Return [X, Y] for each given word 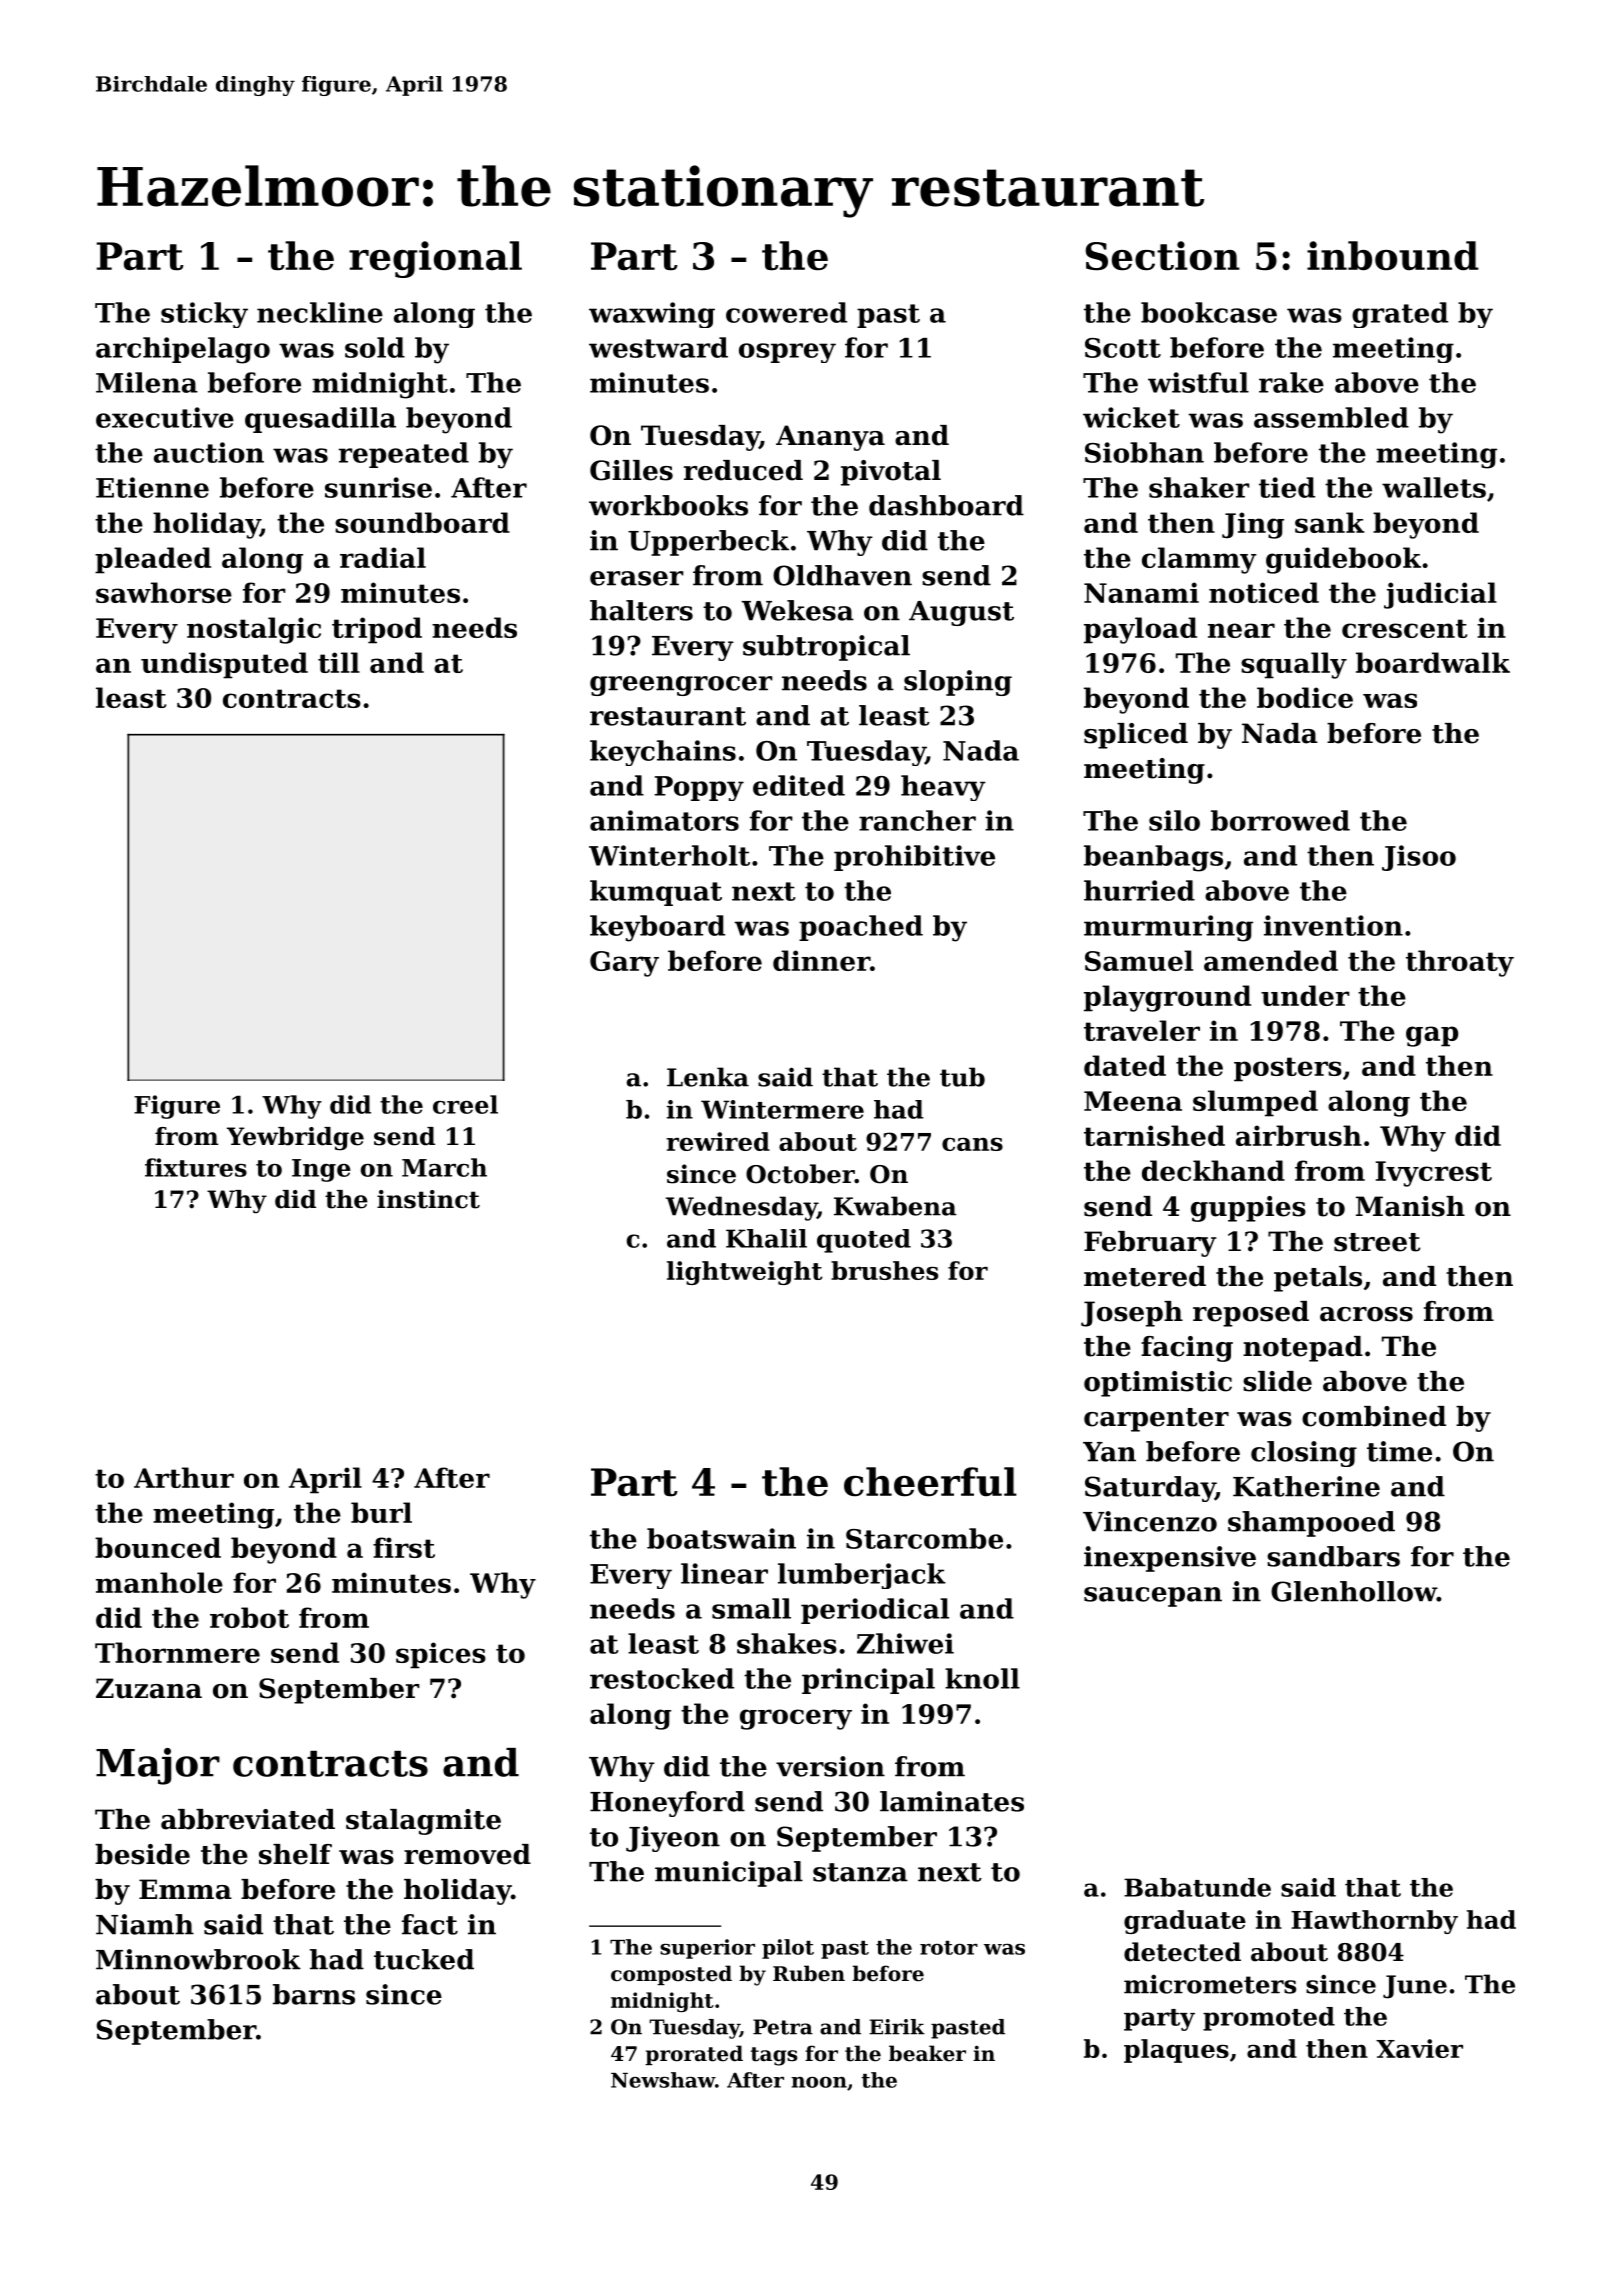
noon [819, 2082]
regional [435, 259]
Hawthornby [1374, 1922]
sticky [204, 315]
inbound [1393, 256]
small [751, 1608]
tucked [424, 1959]
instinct [428, 1199]
